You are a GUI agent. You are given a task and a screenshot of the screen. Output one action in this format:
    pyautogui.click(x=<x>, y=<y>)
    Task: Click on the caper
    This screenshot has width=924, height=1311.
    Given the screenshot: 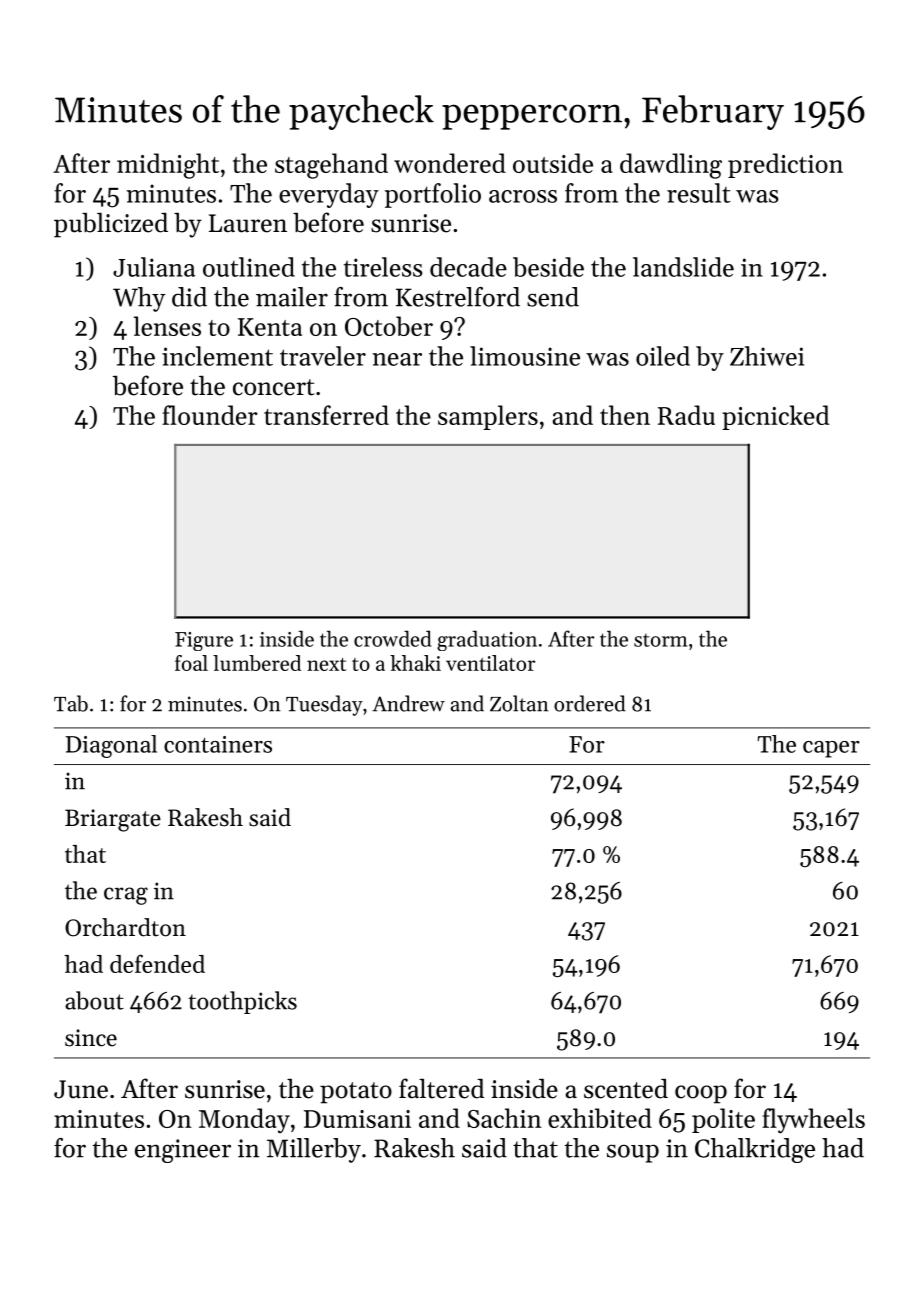 What is the action you would take?
    pyautogui.click(x=831, y=749)
